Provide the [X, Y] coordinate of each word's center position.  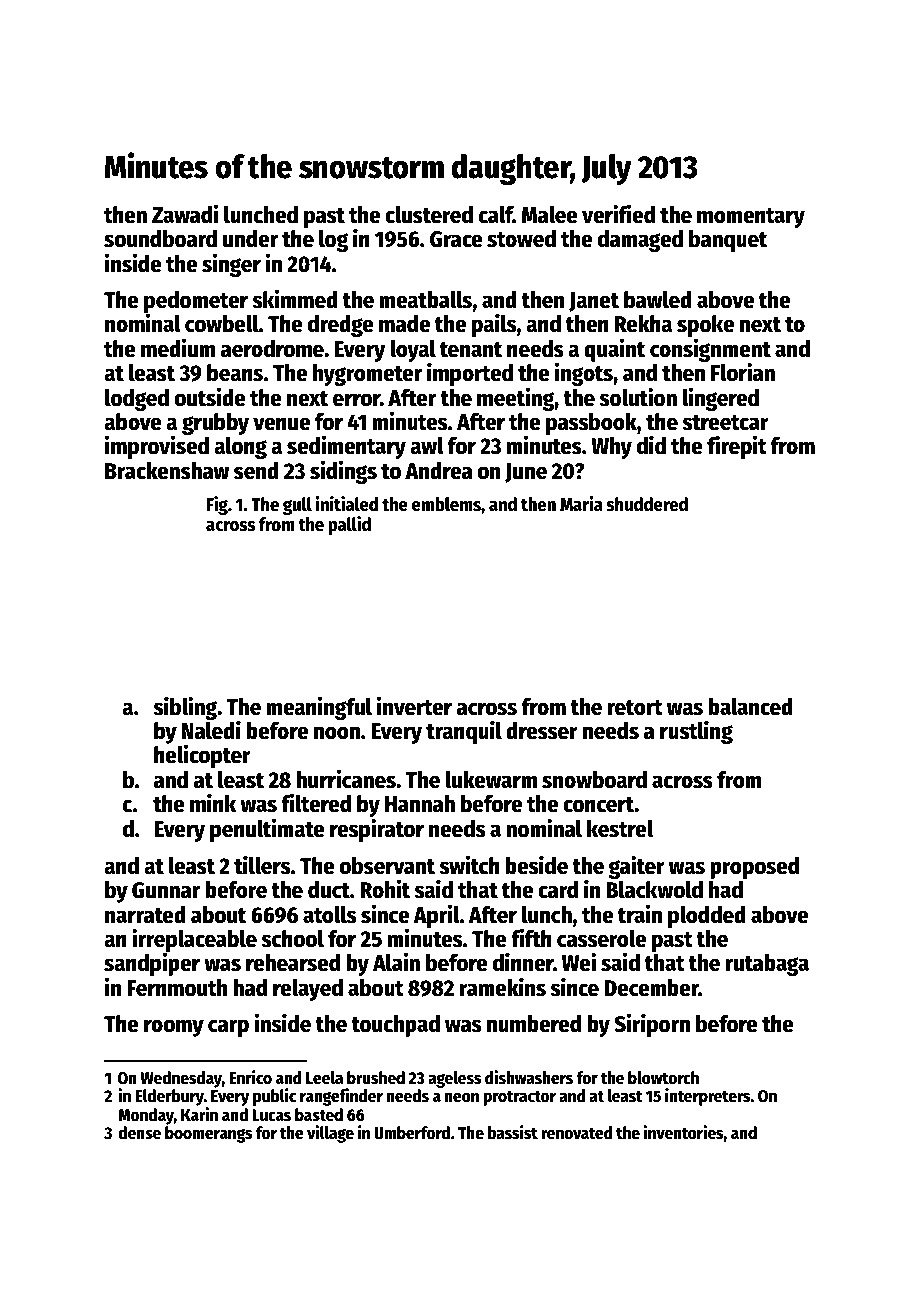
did [651, 445]
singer [231, 265]
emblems [446, 504]
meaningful [319, 708]
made [404, 324]
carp [228, 1028]
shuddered [647, 504]
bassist [513, 1132]
